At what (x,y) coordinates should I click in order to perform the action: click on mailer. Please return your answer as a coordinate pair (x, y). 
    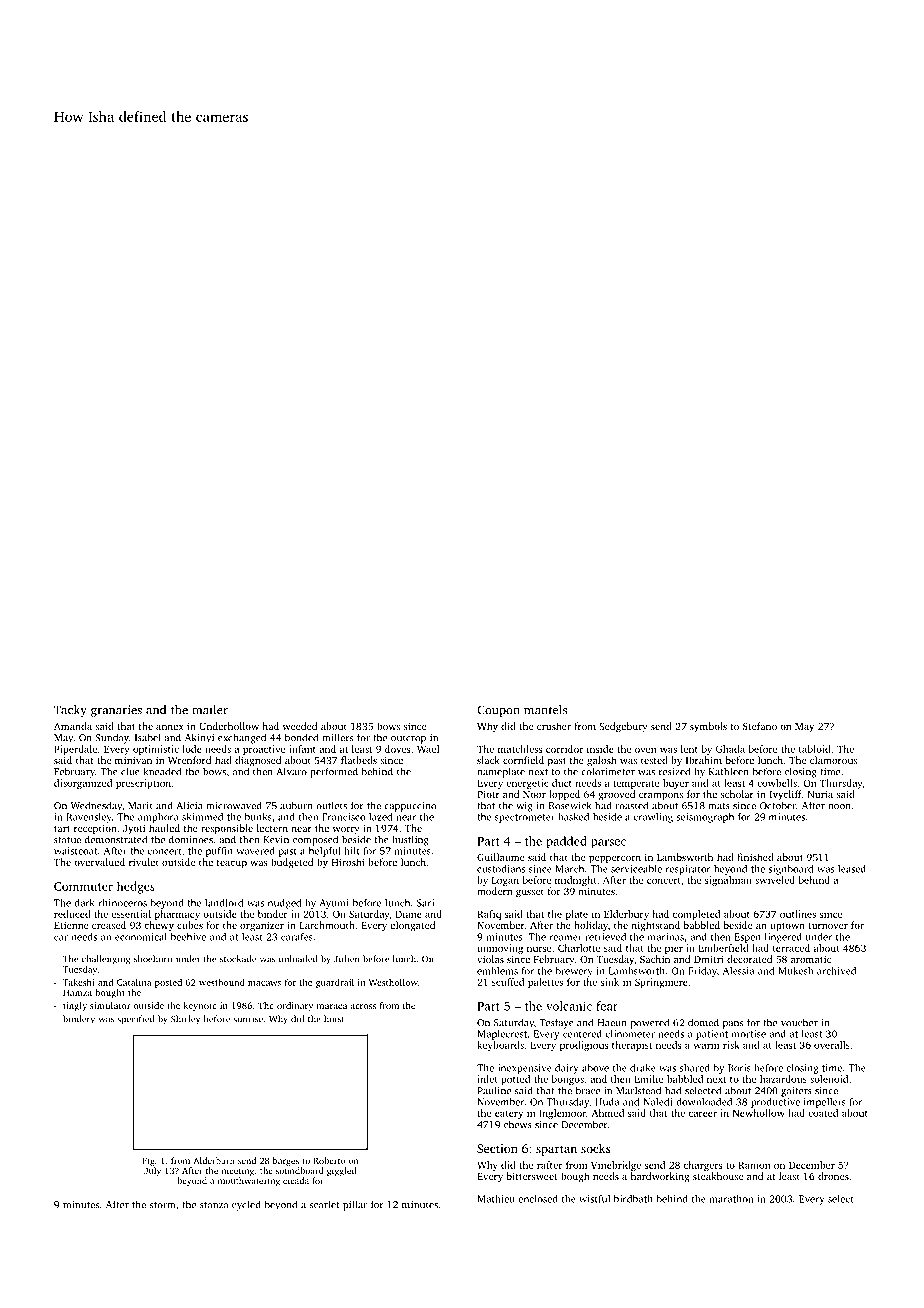
    Looking at the image, I should click on (210, 710).
